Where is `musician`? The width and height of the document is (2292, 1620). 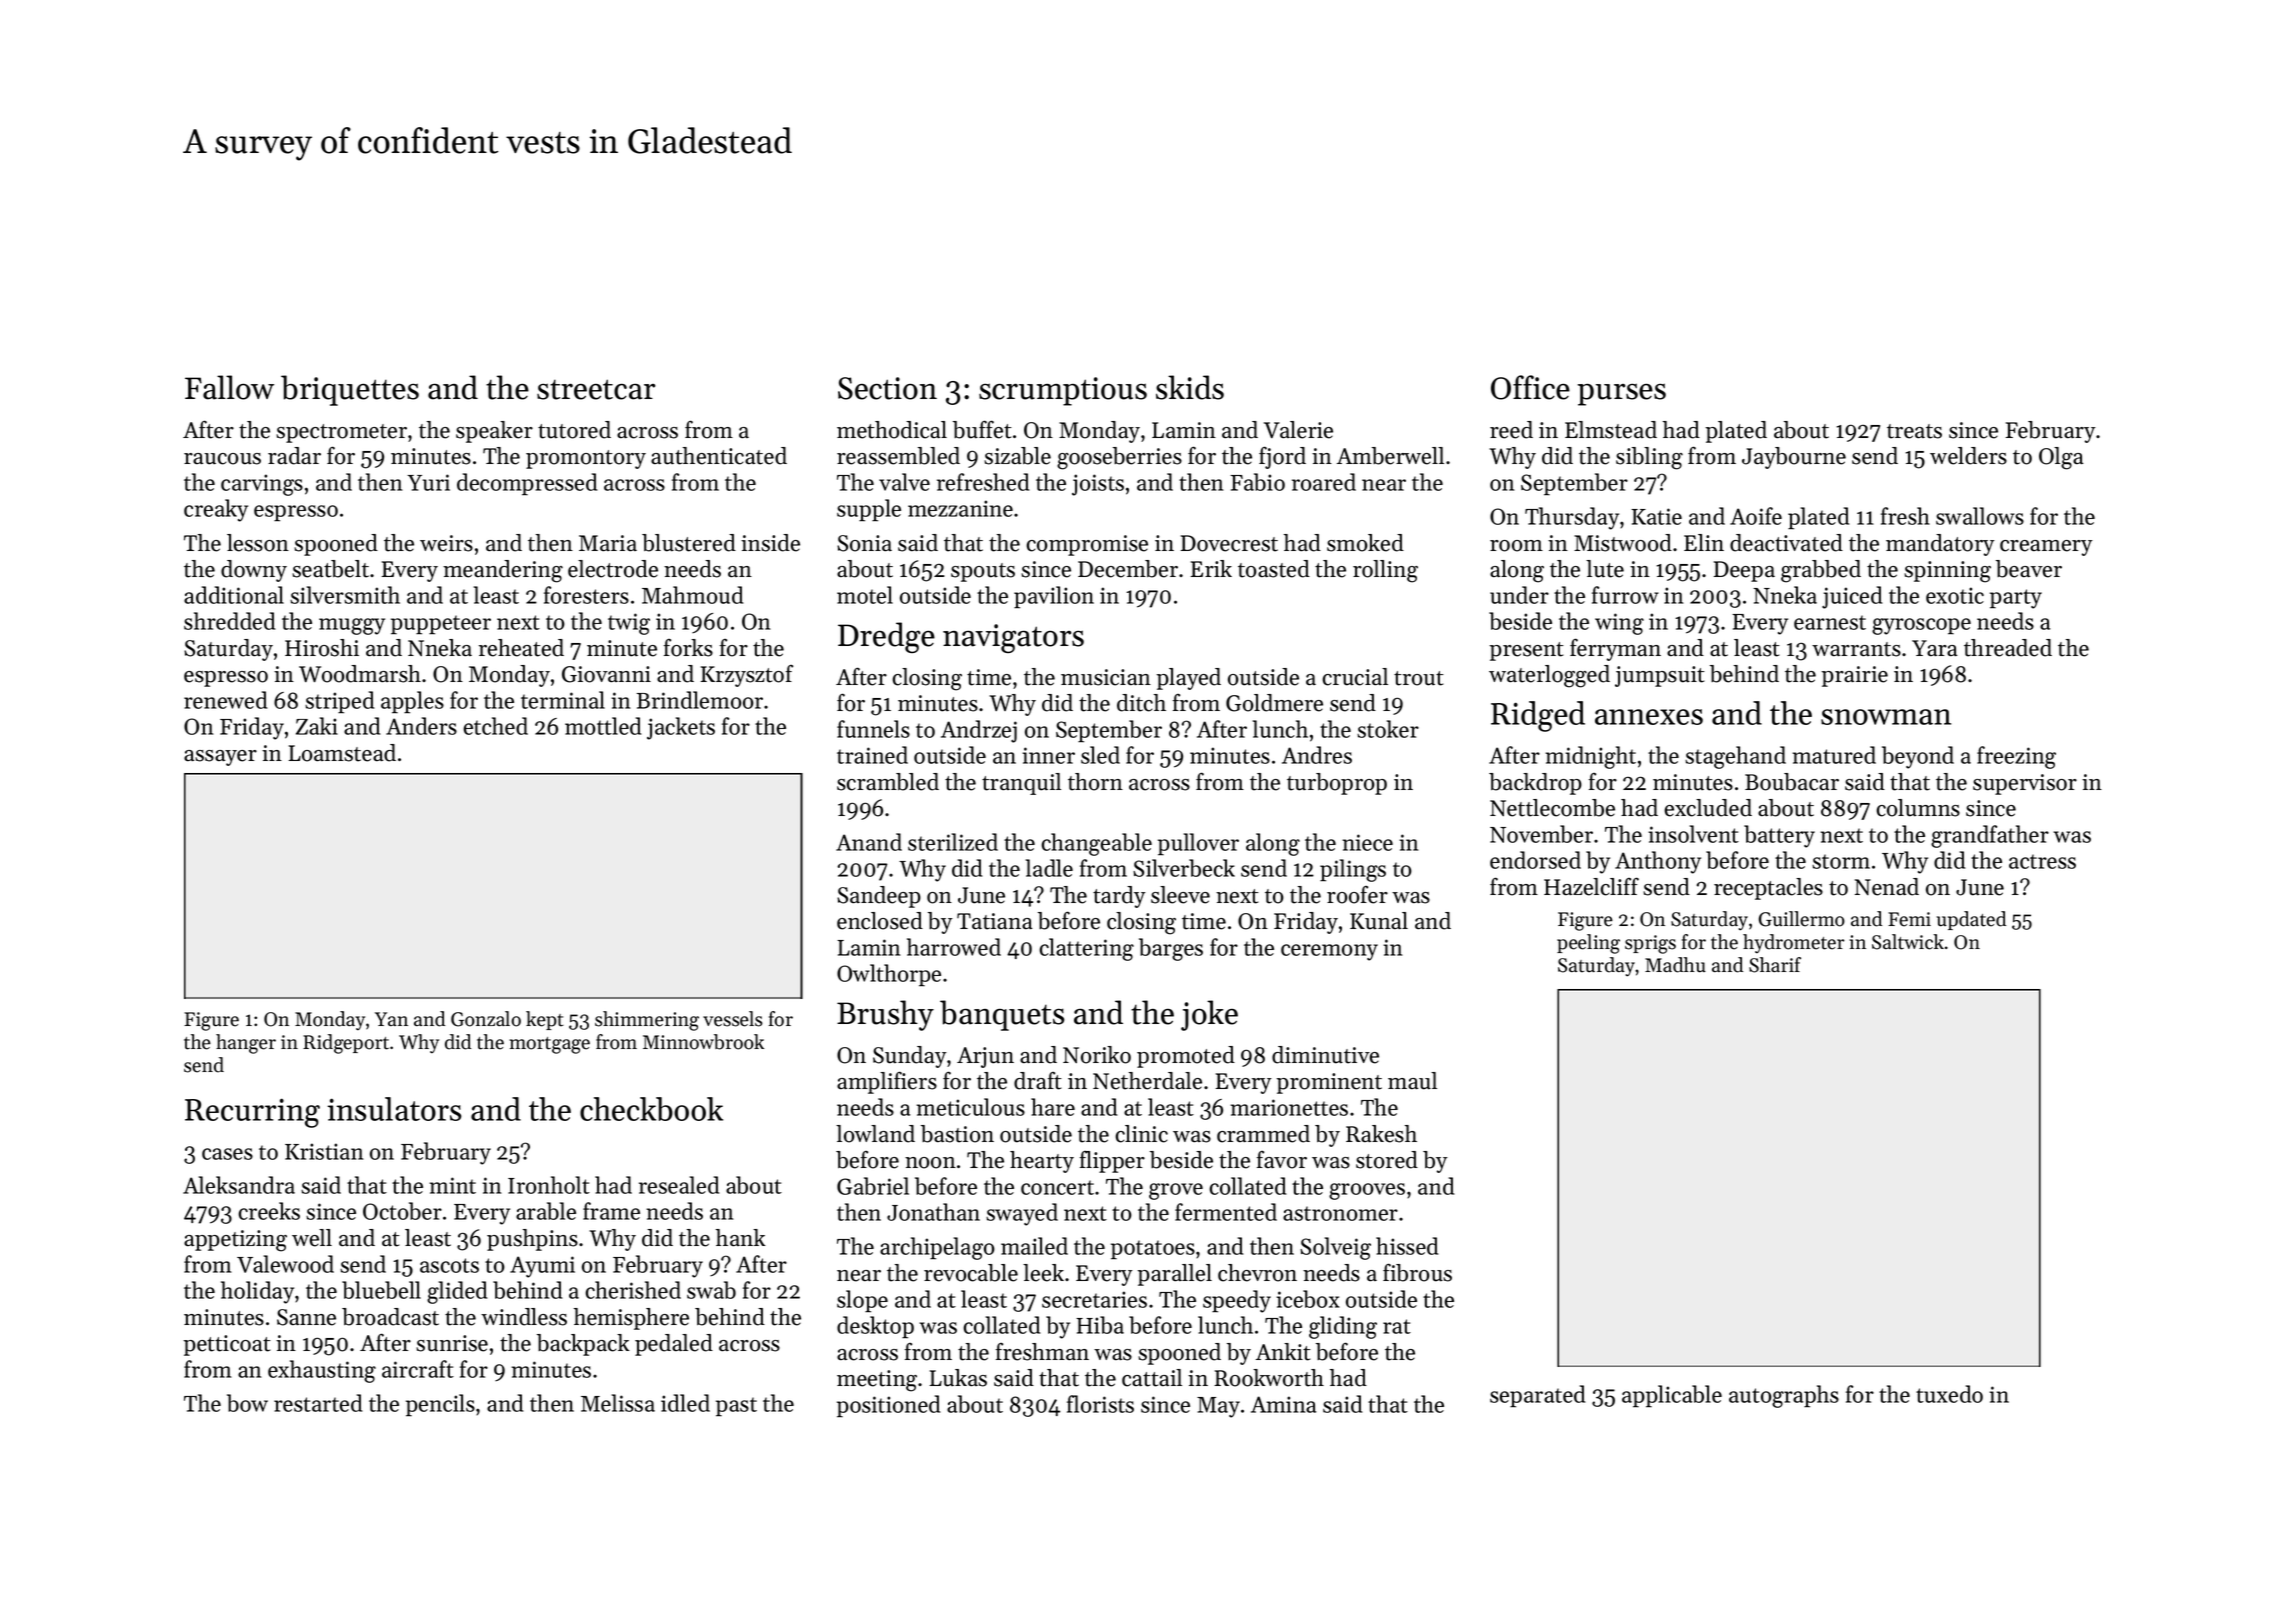
musician is located at coordinates (1106, 677).
